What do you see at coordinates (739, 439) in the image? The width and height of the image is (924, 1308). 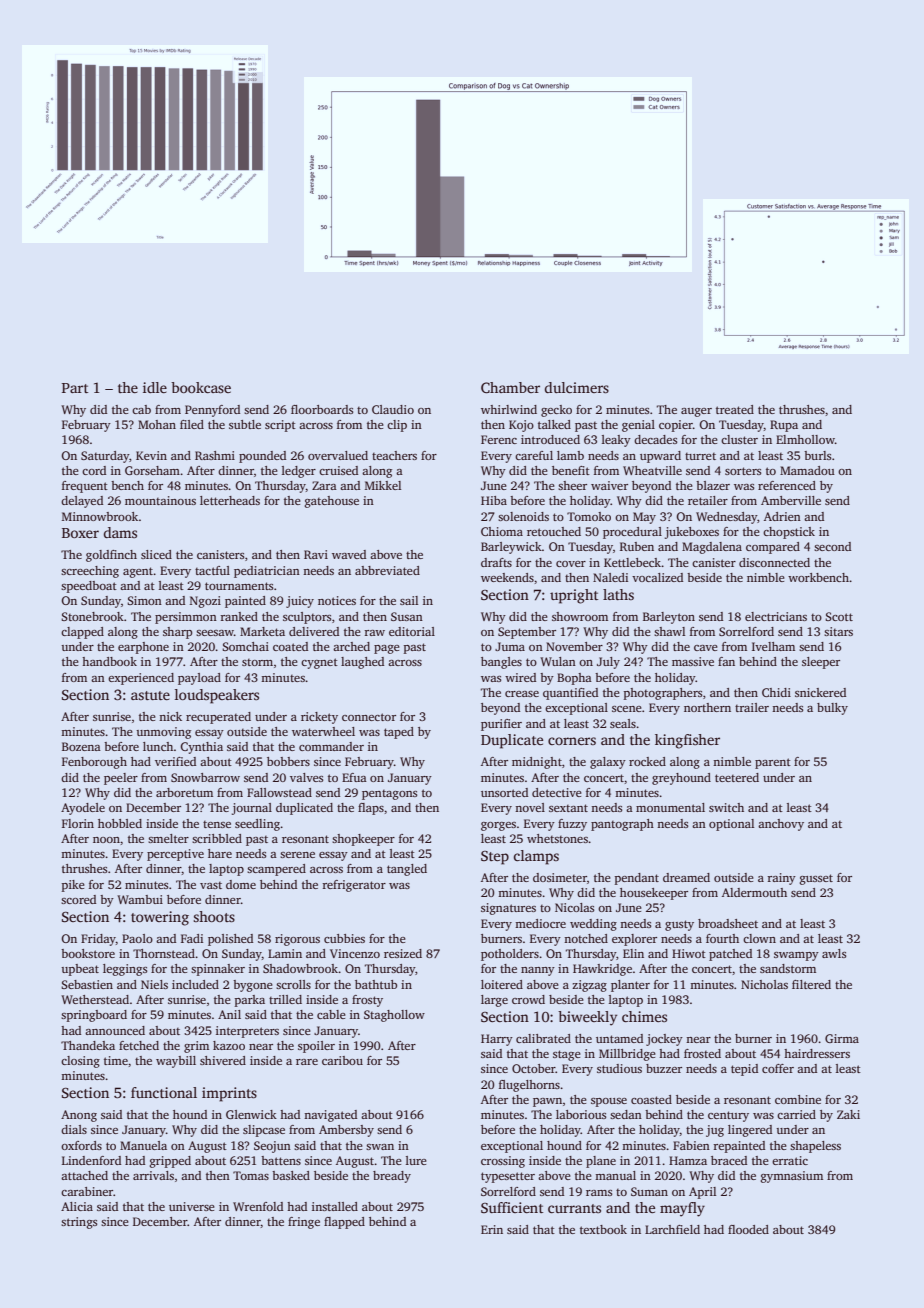 I see `cluster` at bounding box center [739, 439].
